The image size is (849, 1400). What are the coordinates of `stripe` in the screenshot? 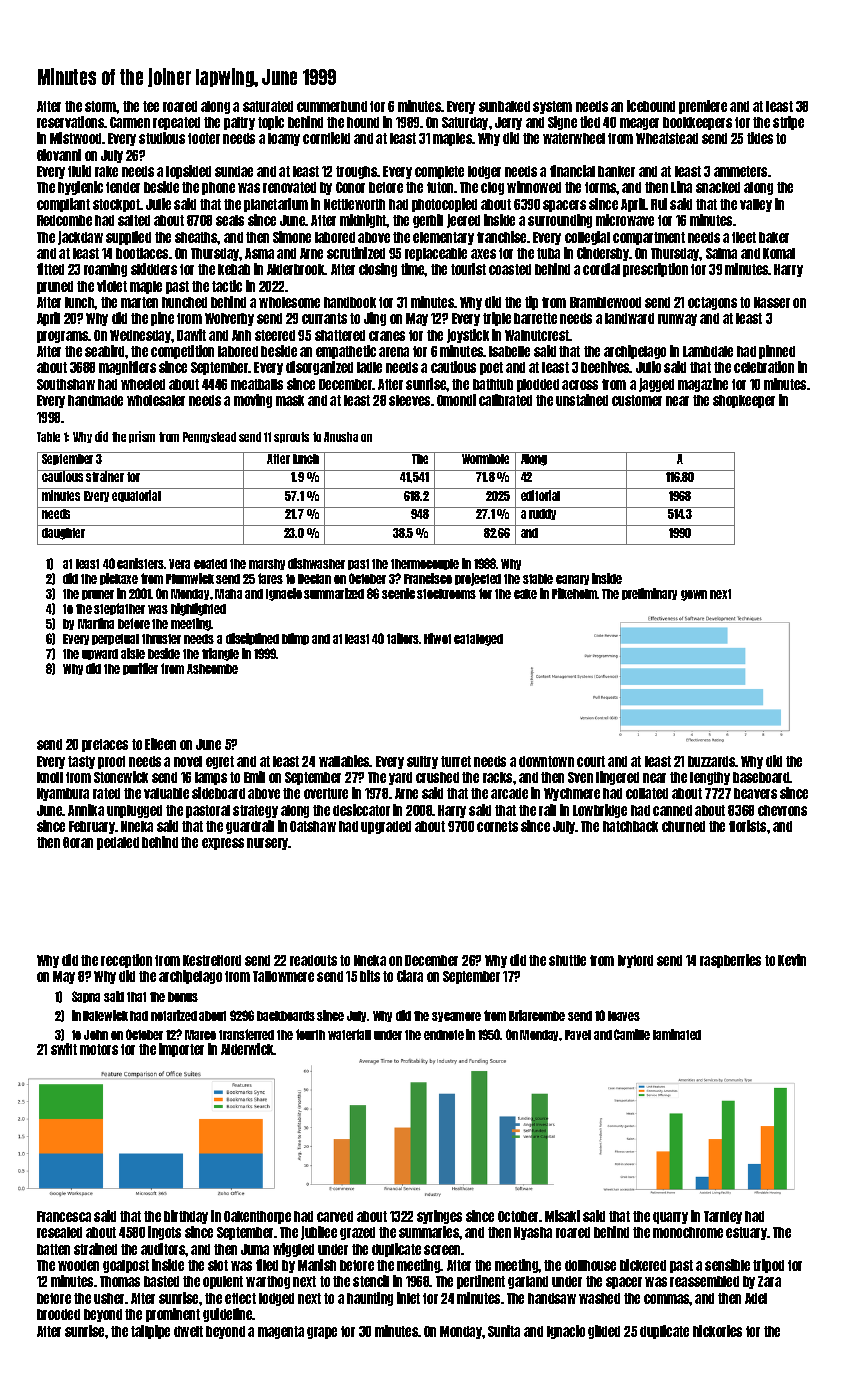 It's located at (788, 123).
